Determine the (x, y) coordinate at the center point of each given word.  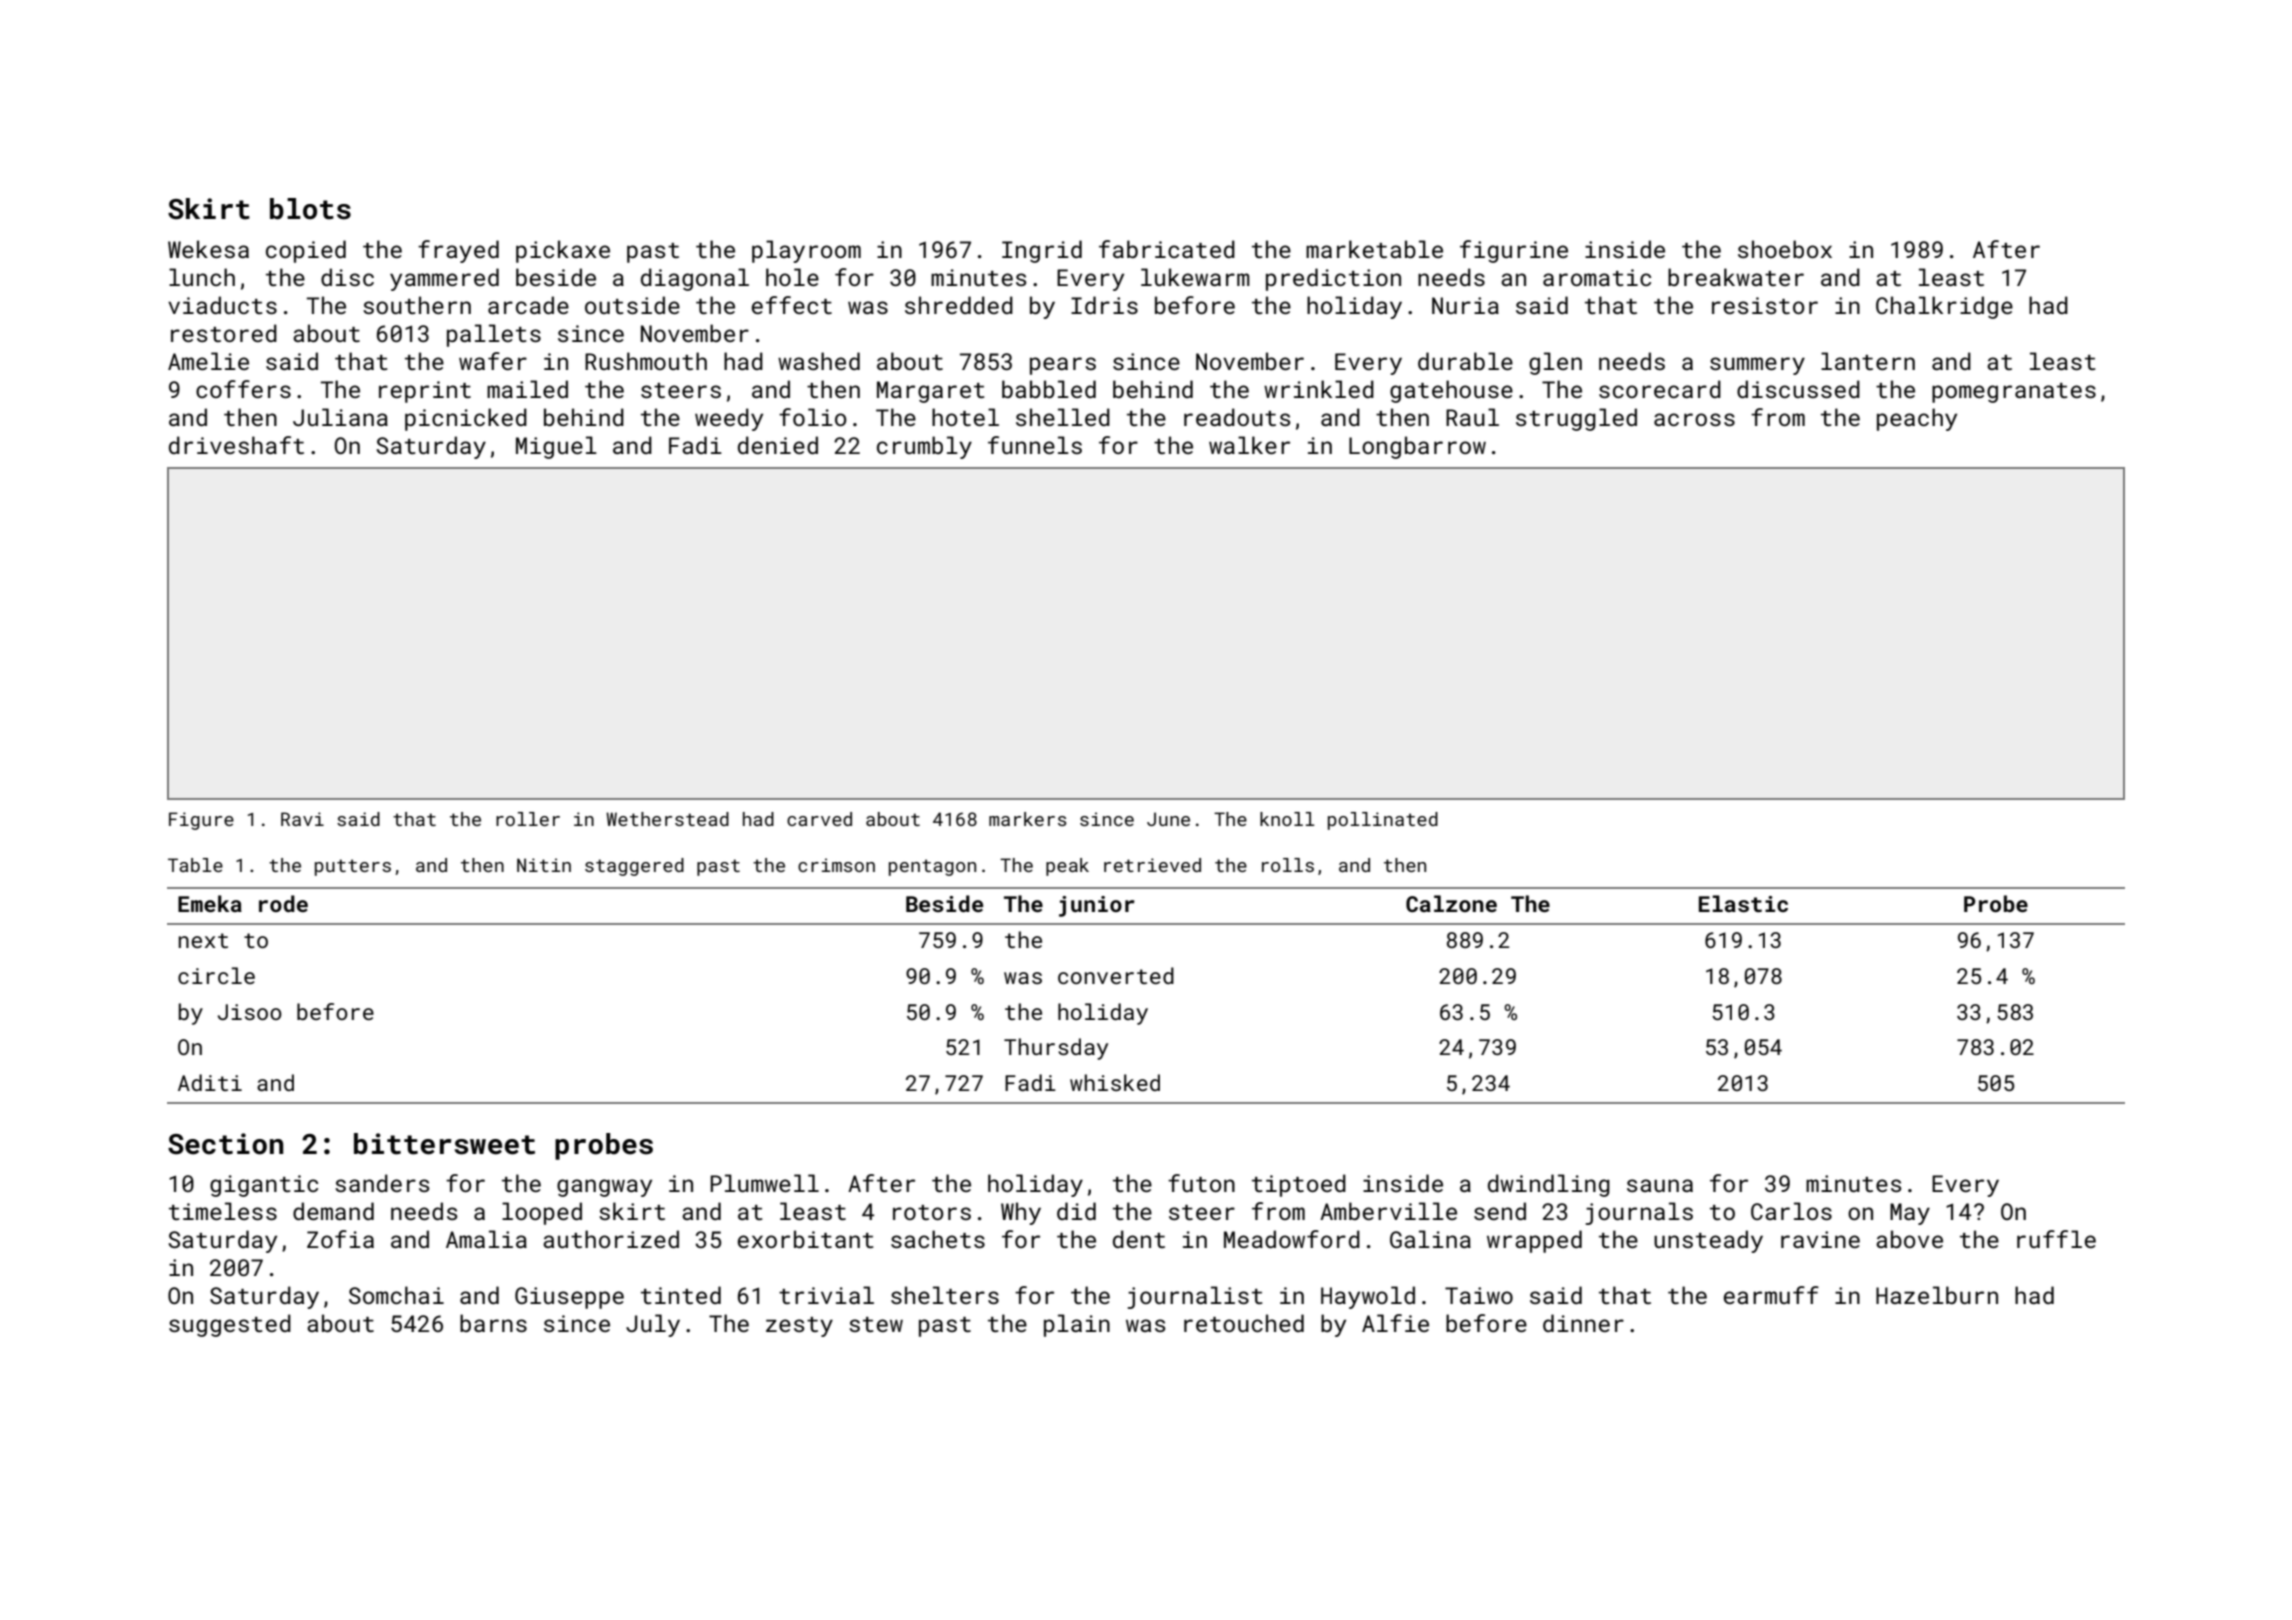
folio (813, 417)
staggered (634, 867)
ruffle (2056, 1239)
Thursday (1056, 1049)
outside (632, 305)
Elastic (1743, 903)
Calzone (1451, 903)
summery (1757, 366)
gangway (604, 1188)
